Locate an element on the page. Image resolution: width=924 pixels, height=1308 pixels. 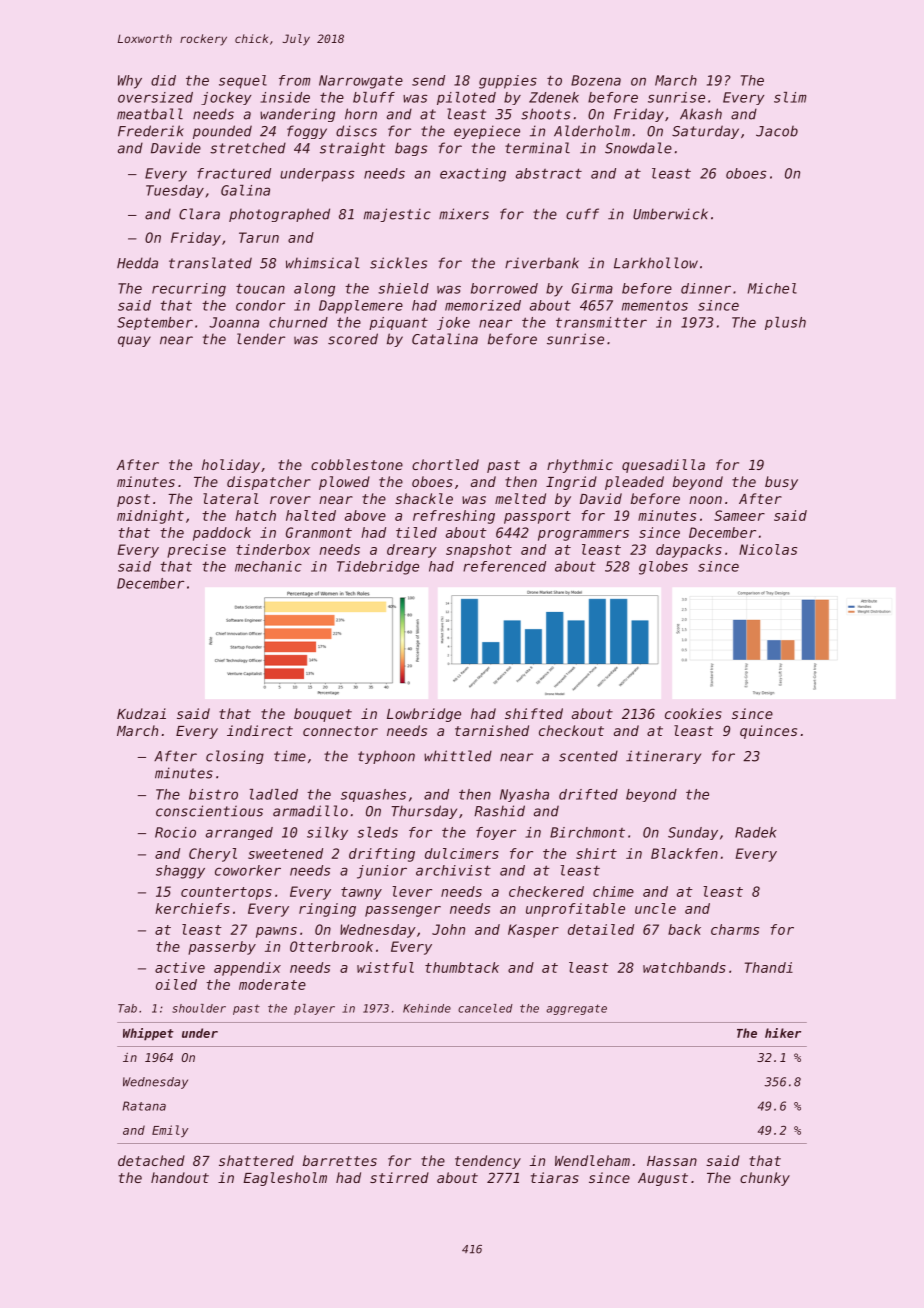
sleds is located at coordinates (377, 832).
